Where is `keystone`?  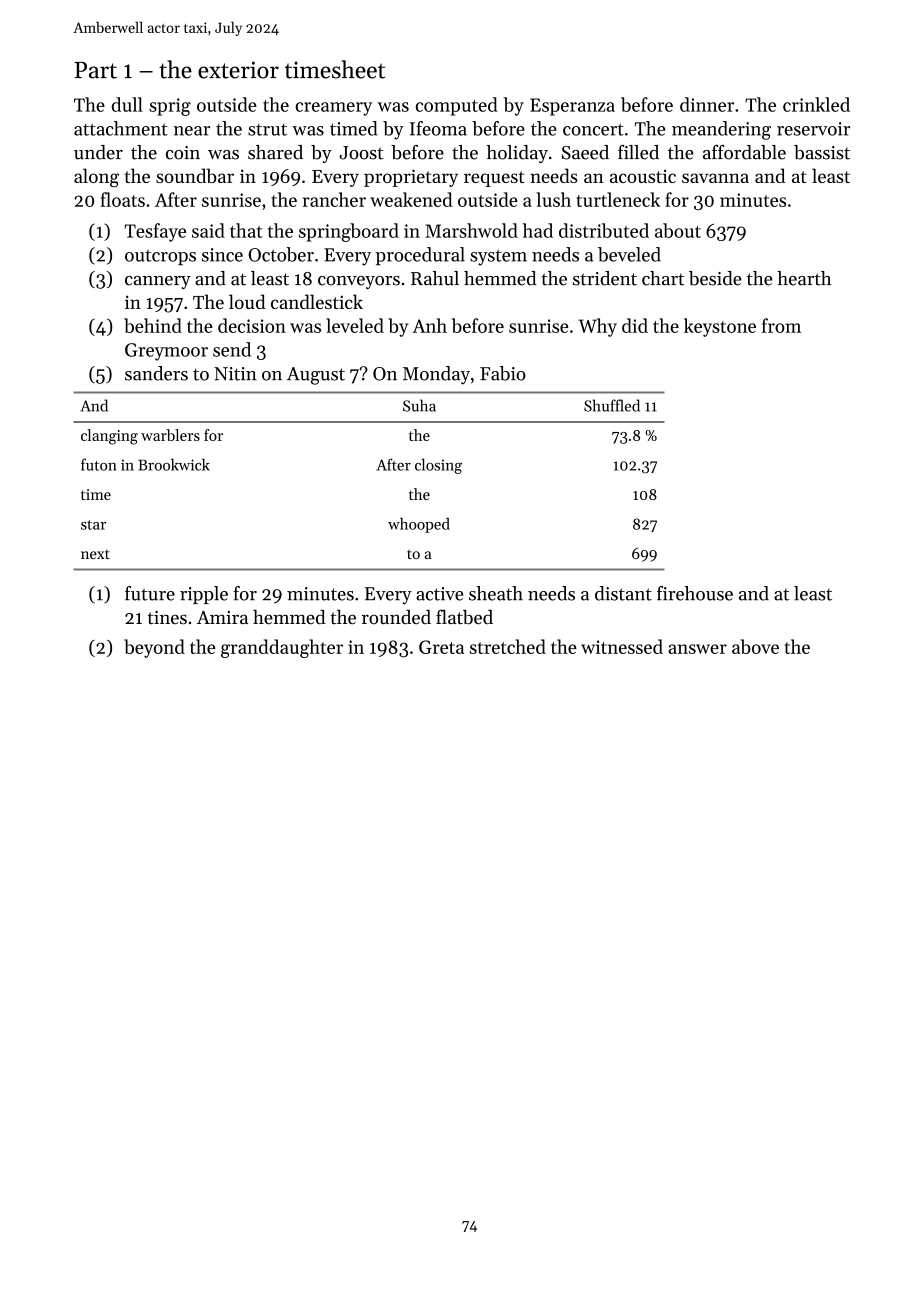
keystone is located at coordinates (720, 327).
